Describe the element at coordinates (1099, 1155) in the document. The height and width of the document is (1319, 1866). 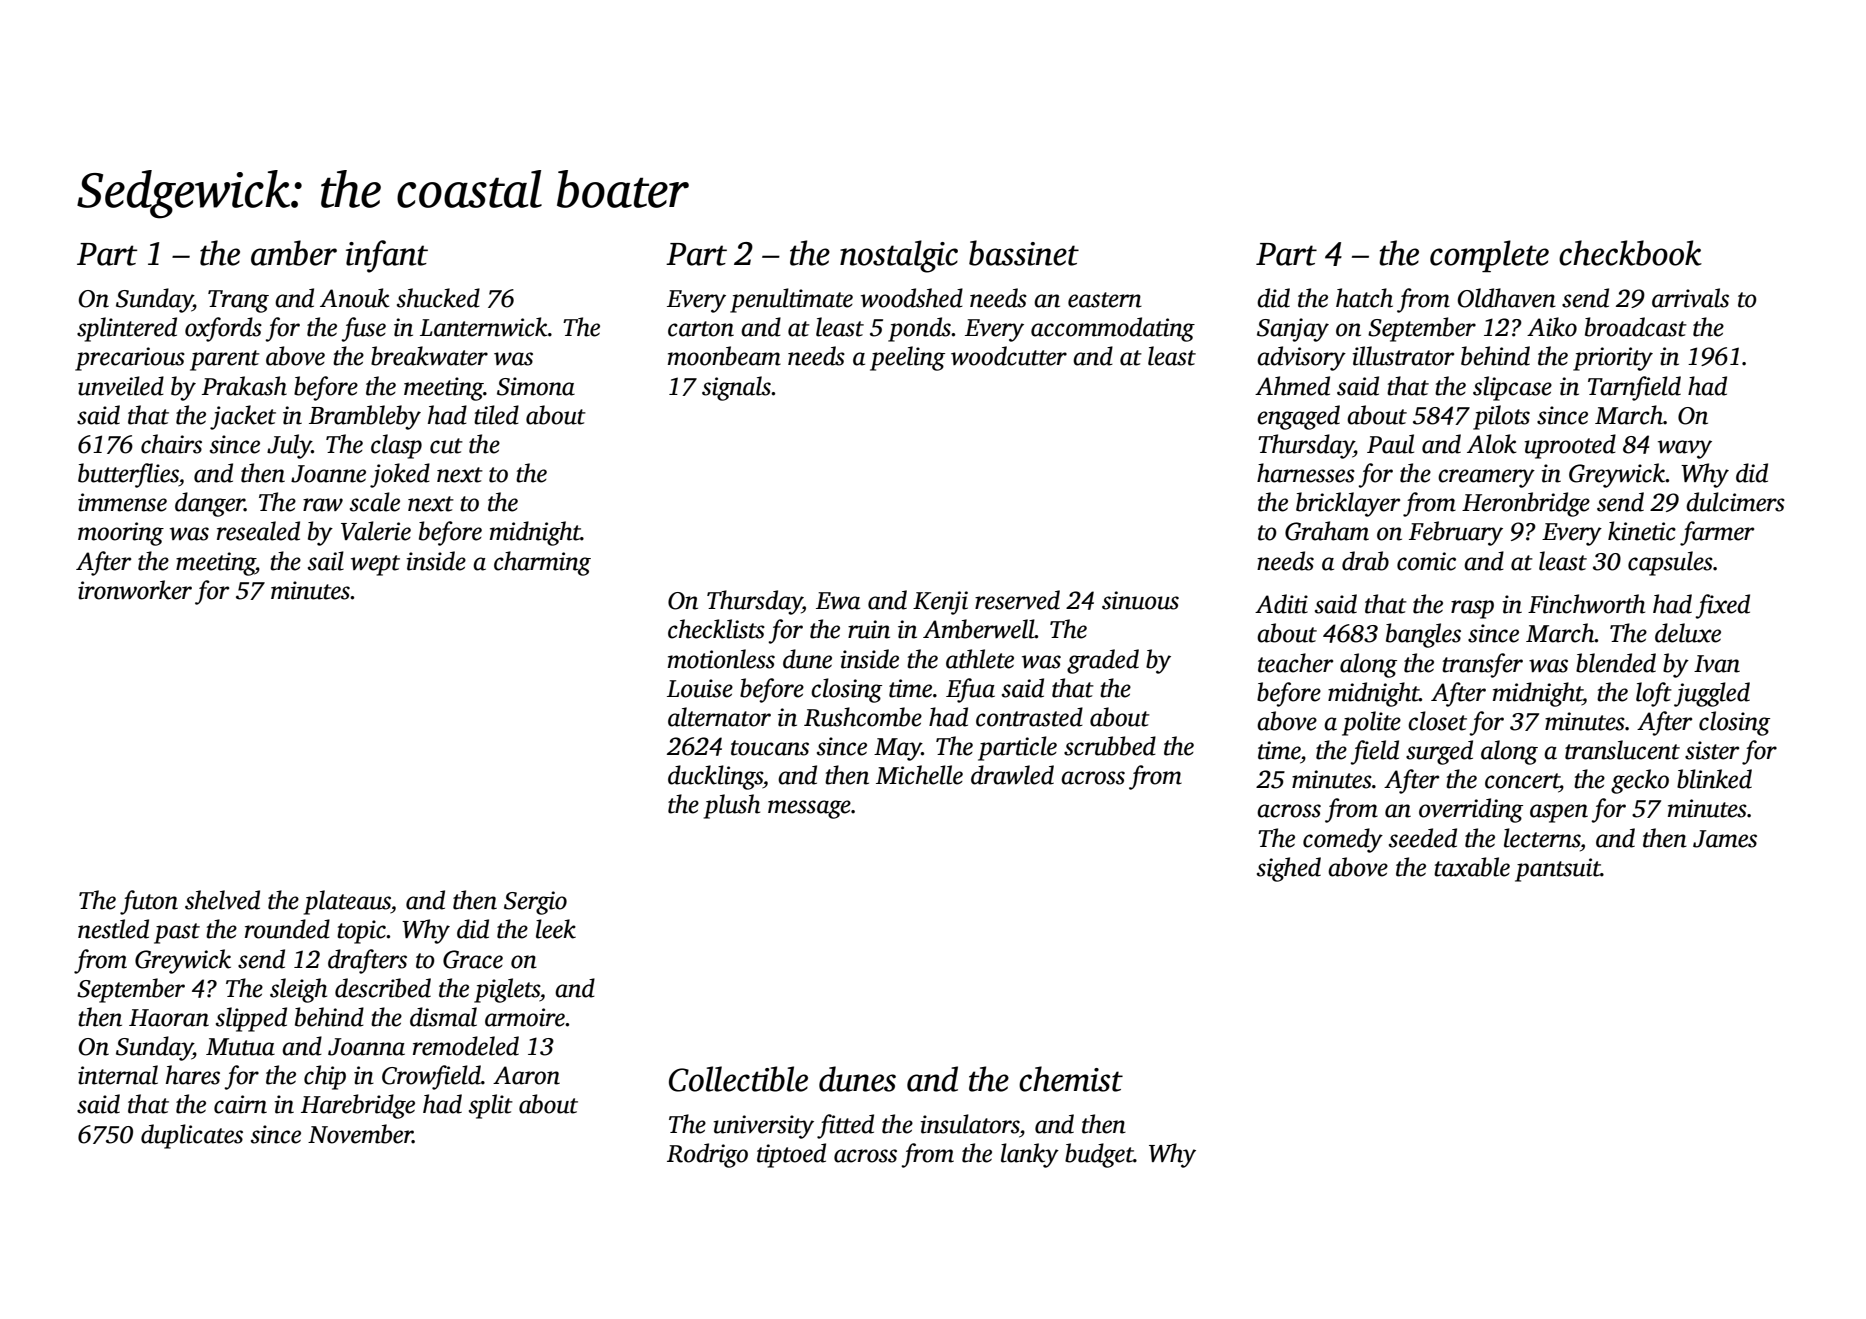
I see `budget` at that location.
